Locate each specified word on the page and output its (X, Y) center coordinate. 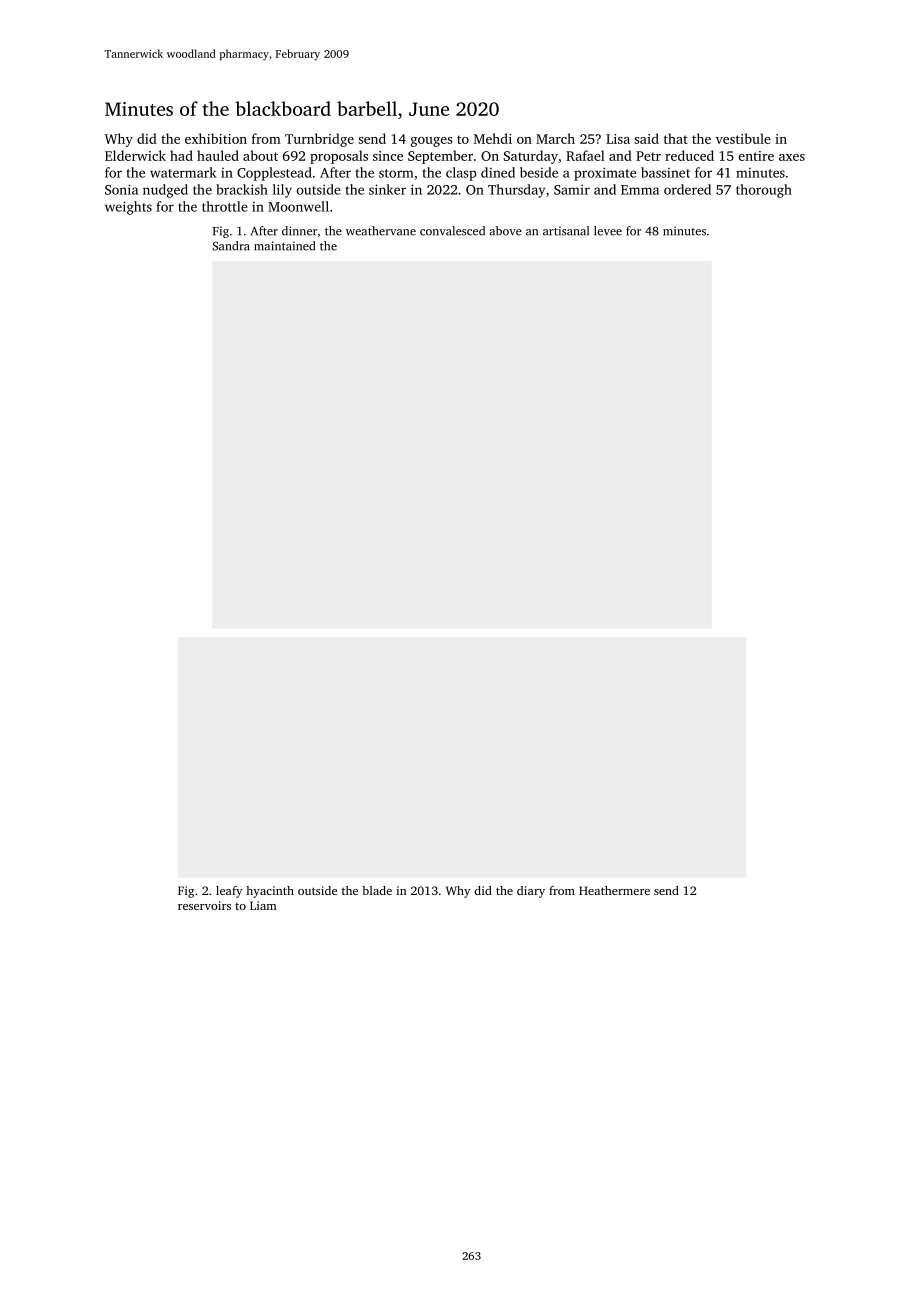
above (505, 231)
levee (608, 231)
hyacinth (270, 892)
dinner (299, 231)
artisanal (566, 231)
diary (531, 892)
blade (377, 890)
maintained (284, 246)
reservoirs (204, 905)
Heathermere (614, 890)
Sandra (231, 246)
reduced (689, 155)
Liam (263, 905)
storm (396, 173)
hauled (218, 155)
